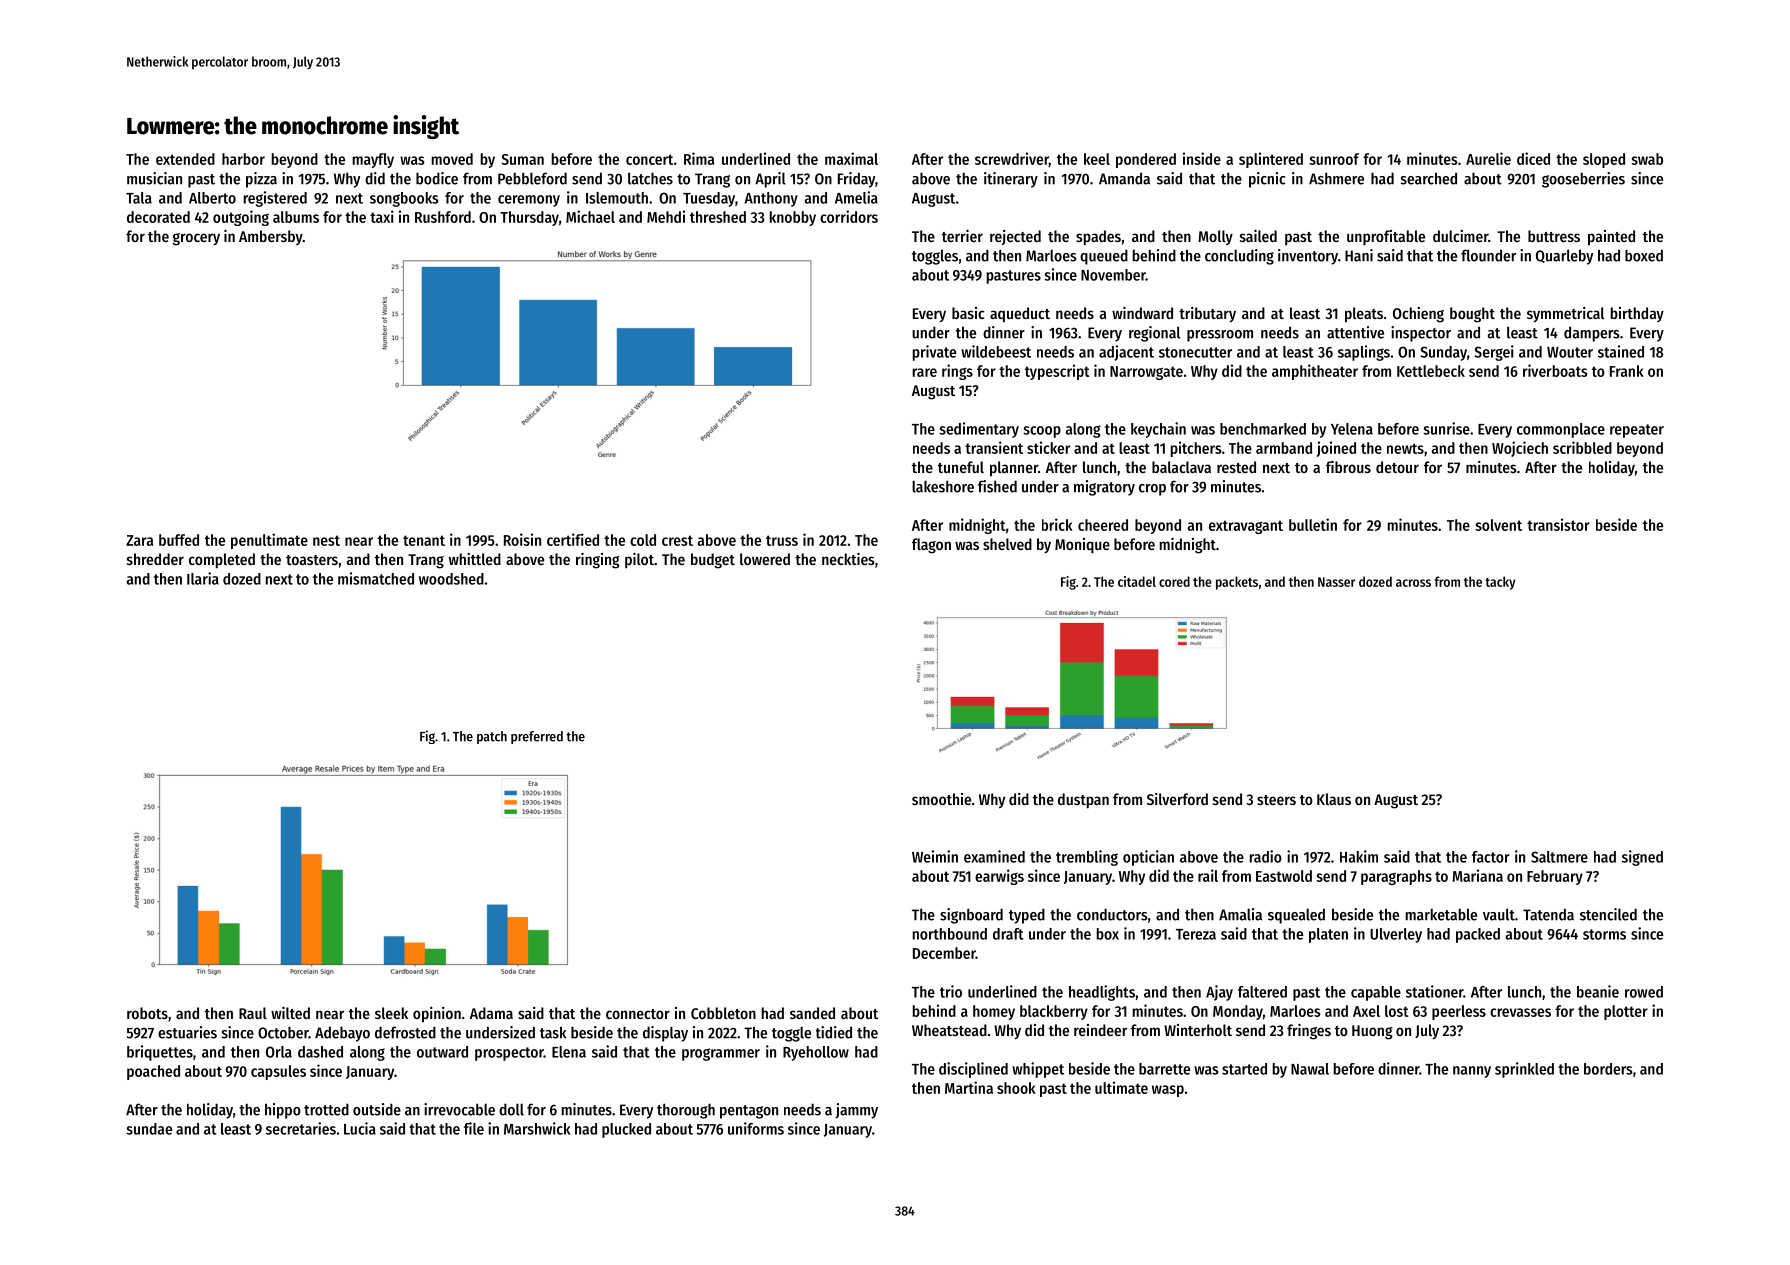 This screenshot has width=1790, height=1265. I want to click on benchmarked, so click(1263, 429).
